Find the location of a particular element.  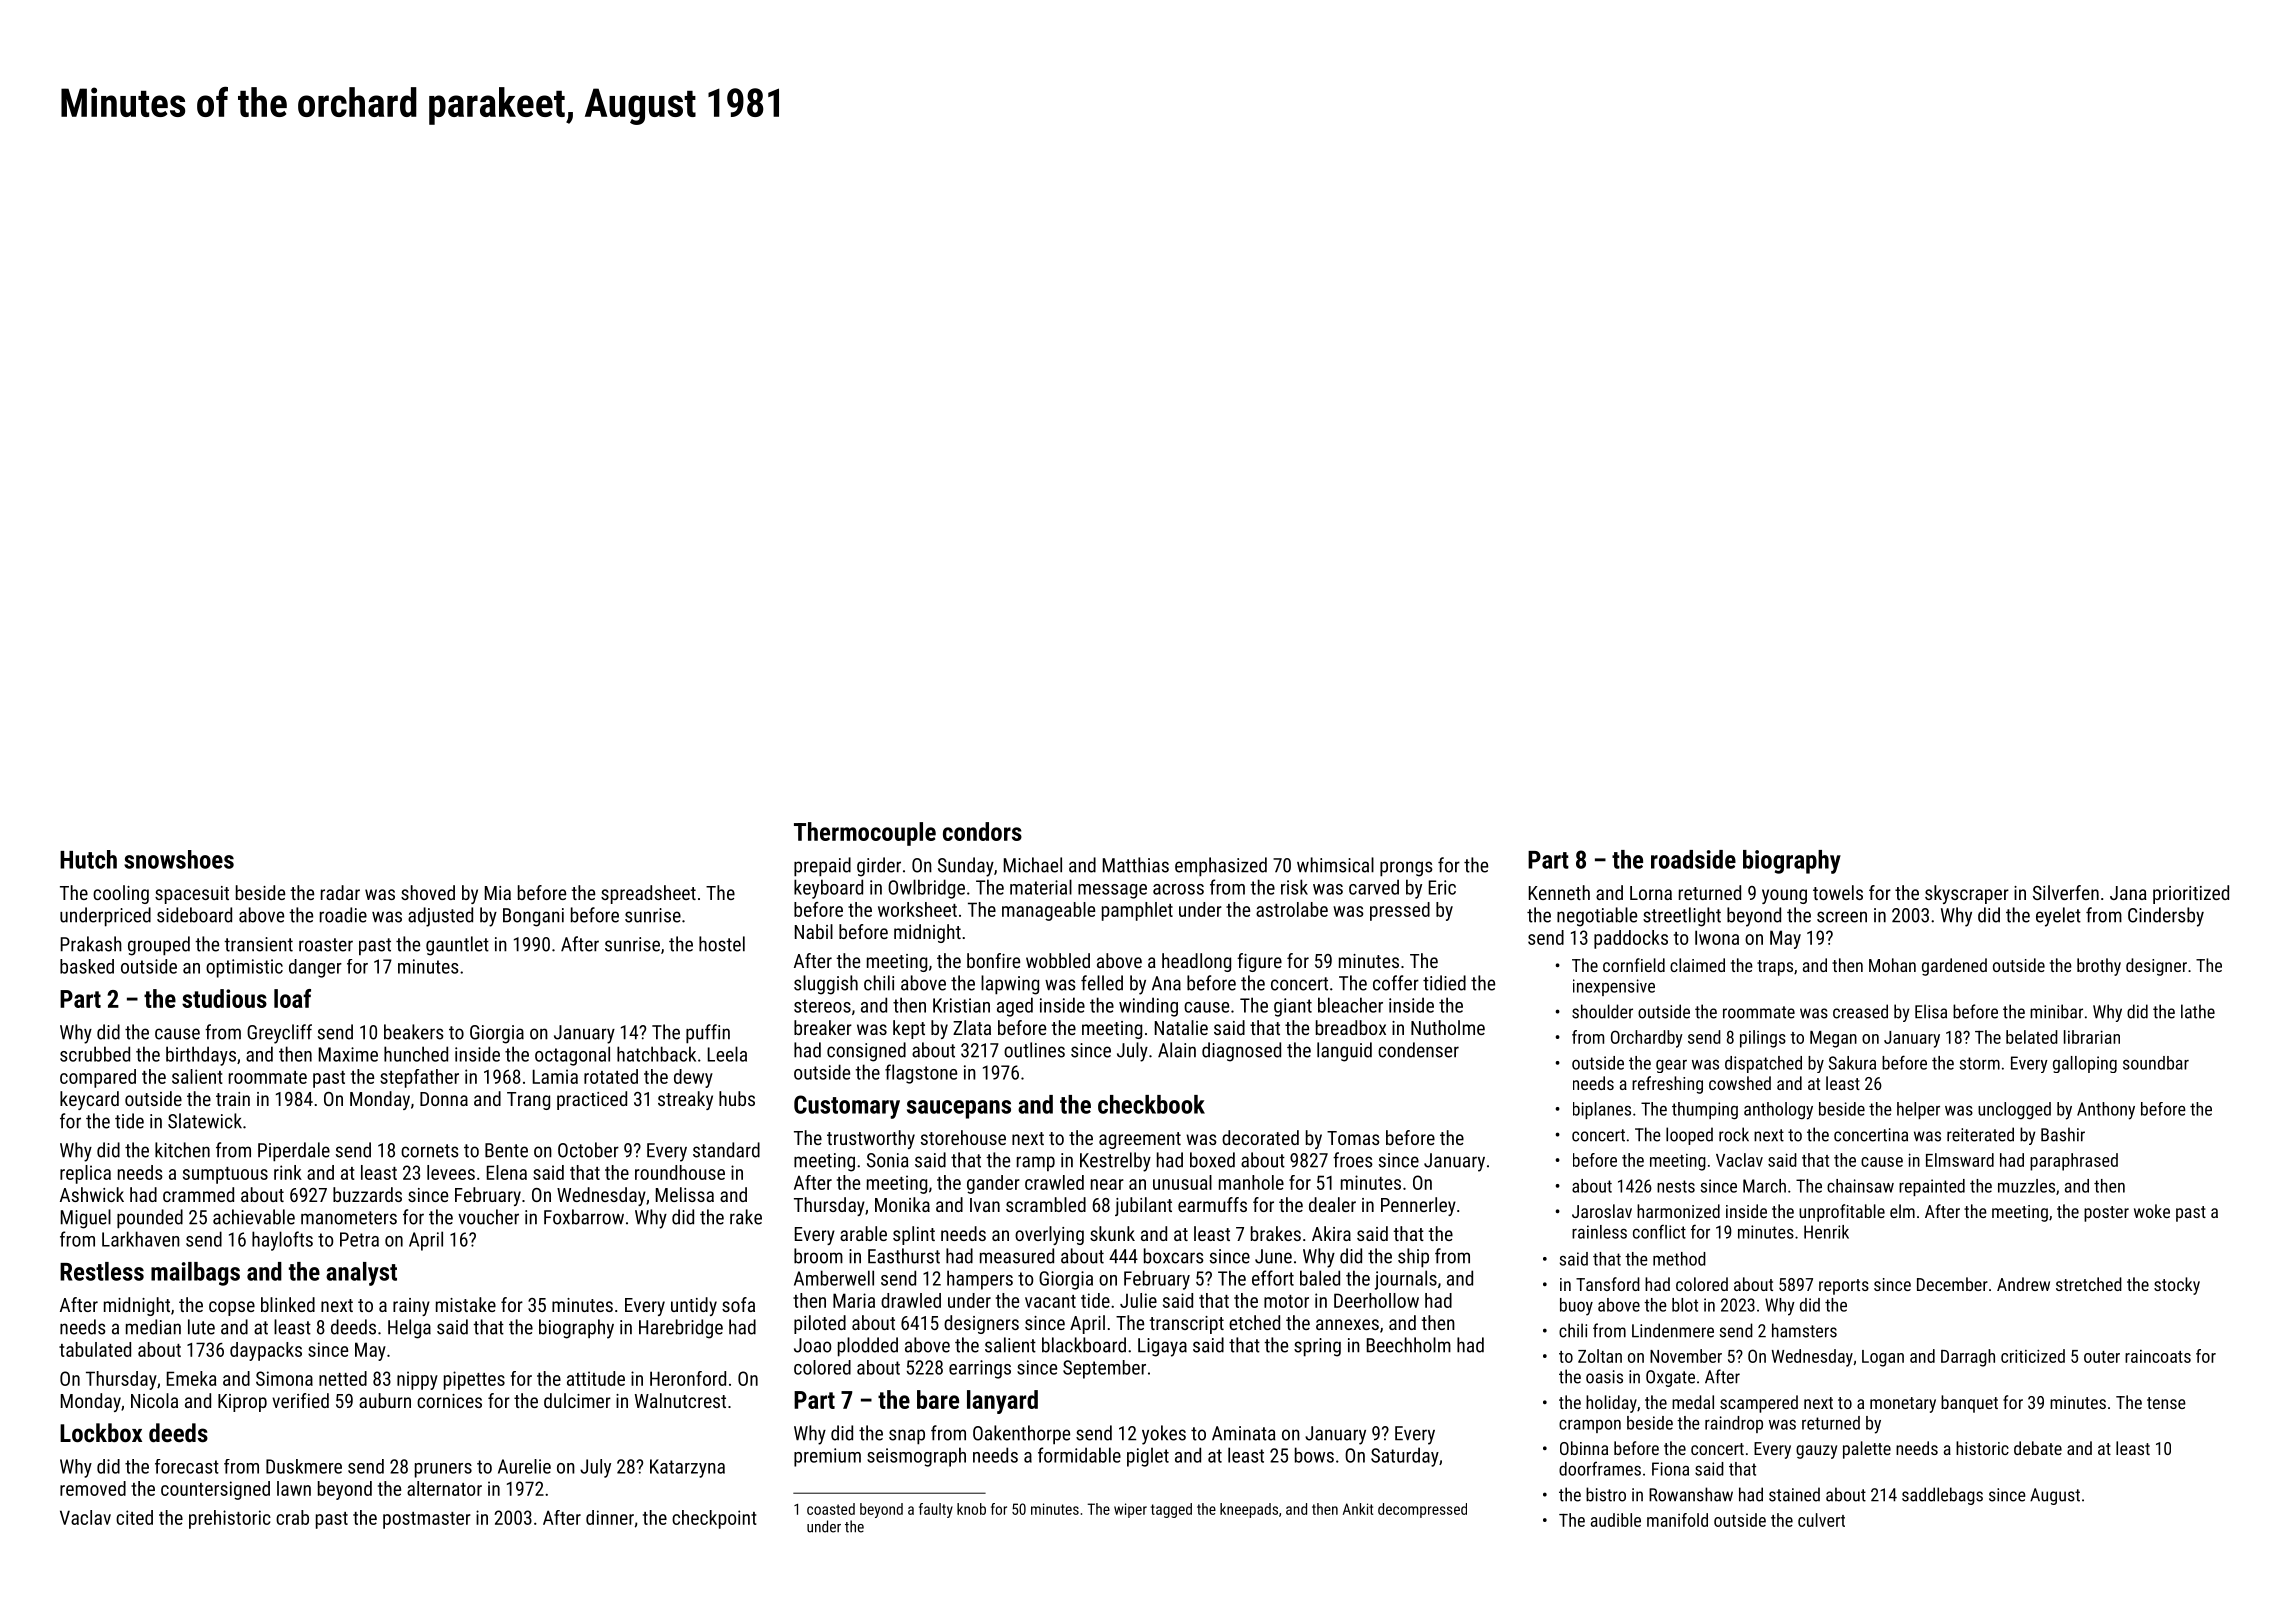

condors is located at coordinates (982, 831).
